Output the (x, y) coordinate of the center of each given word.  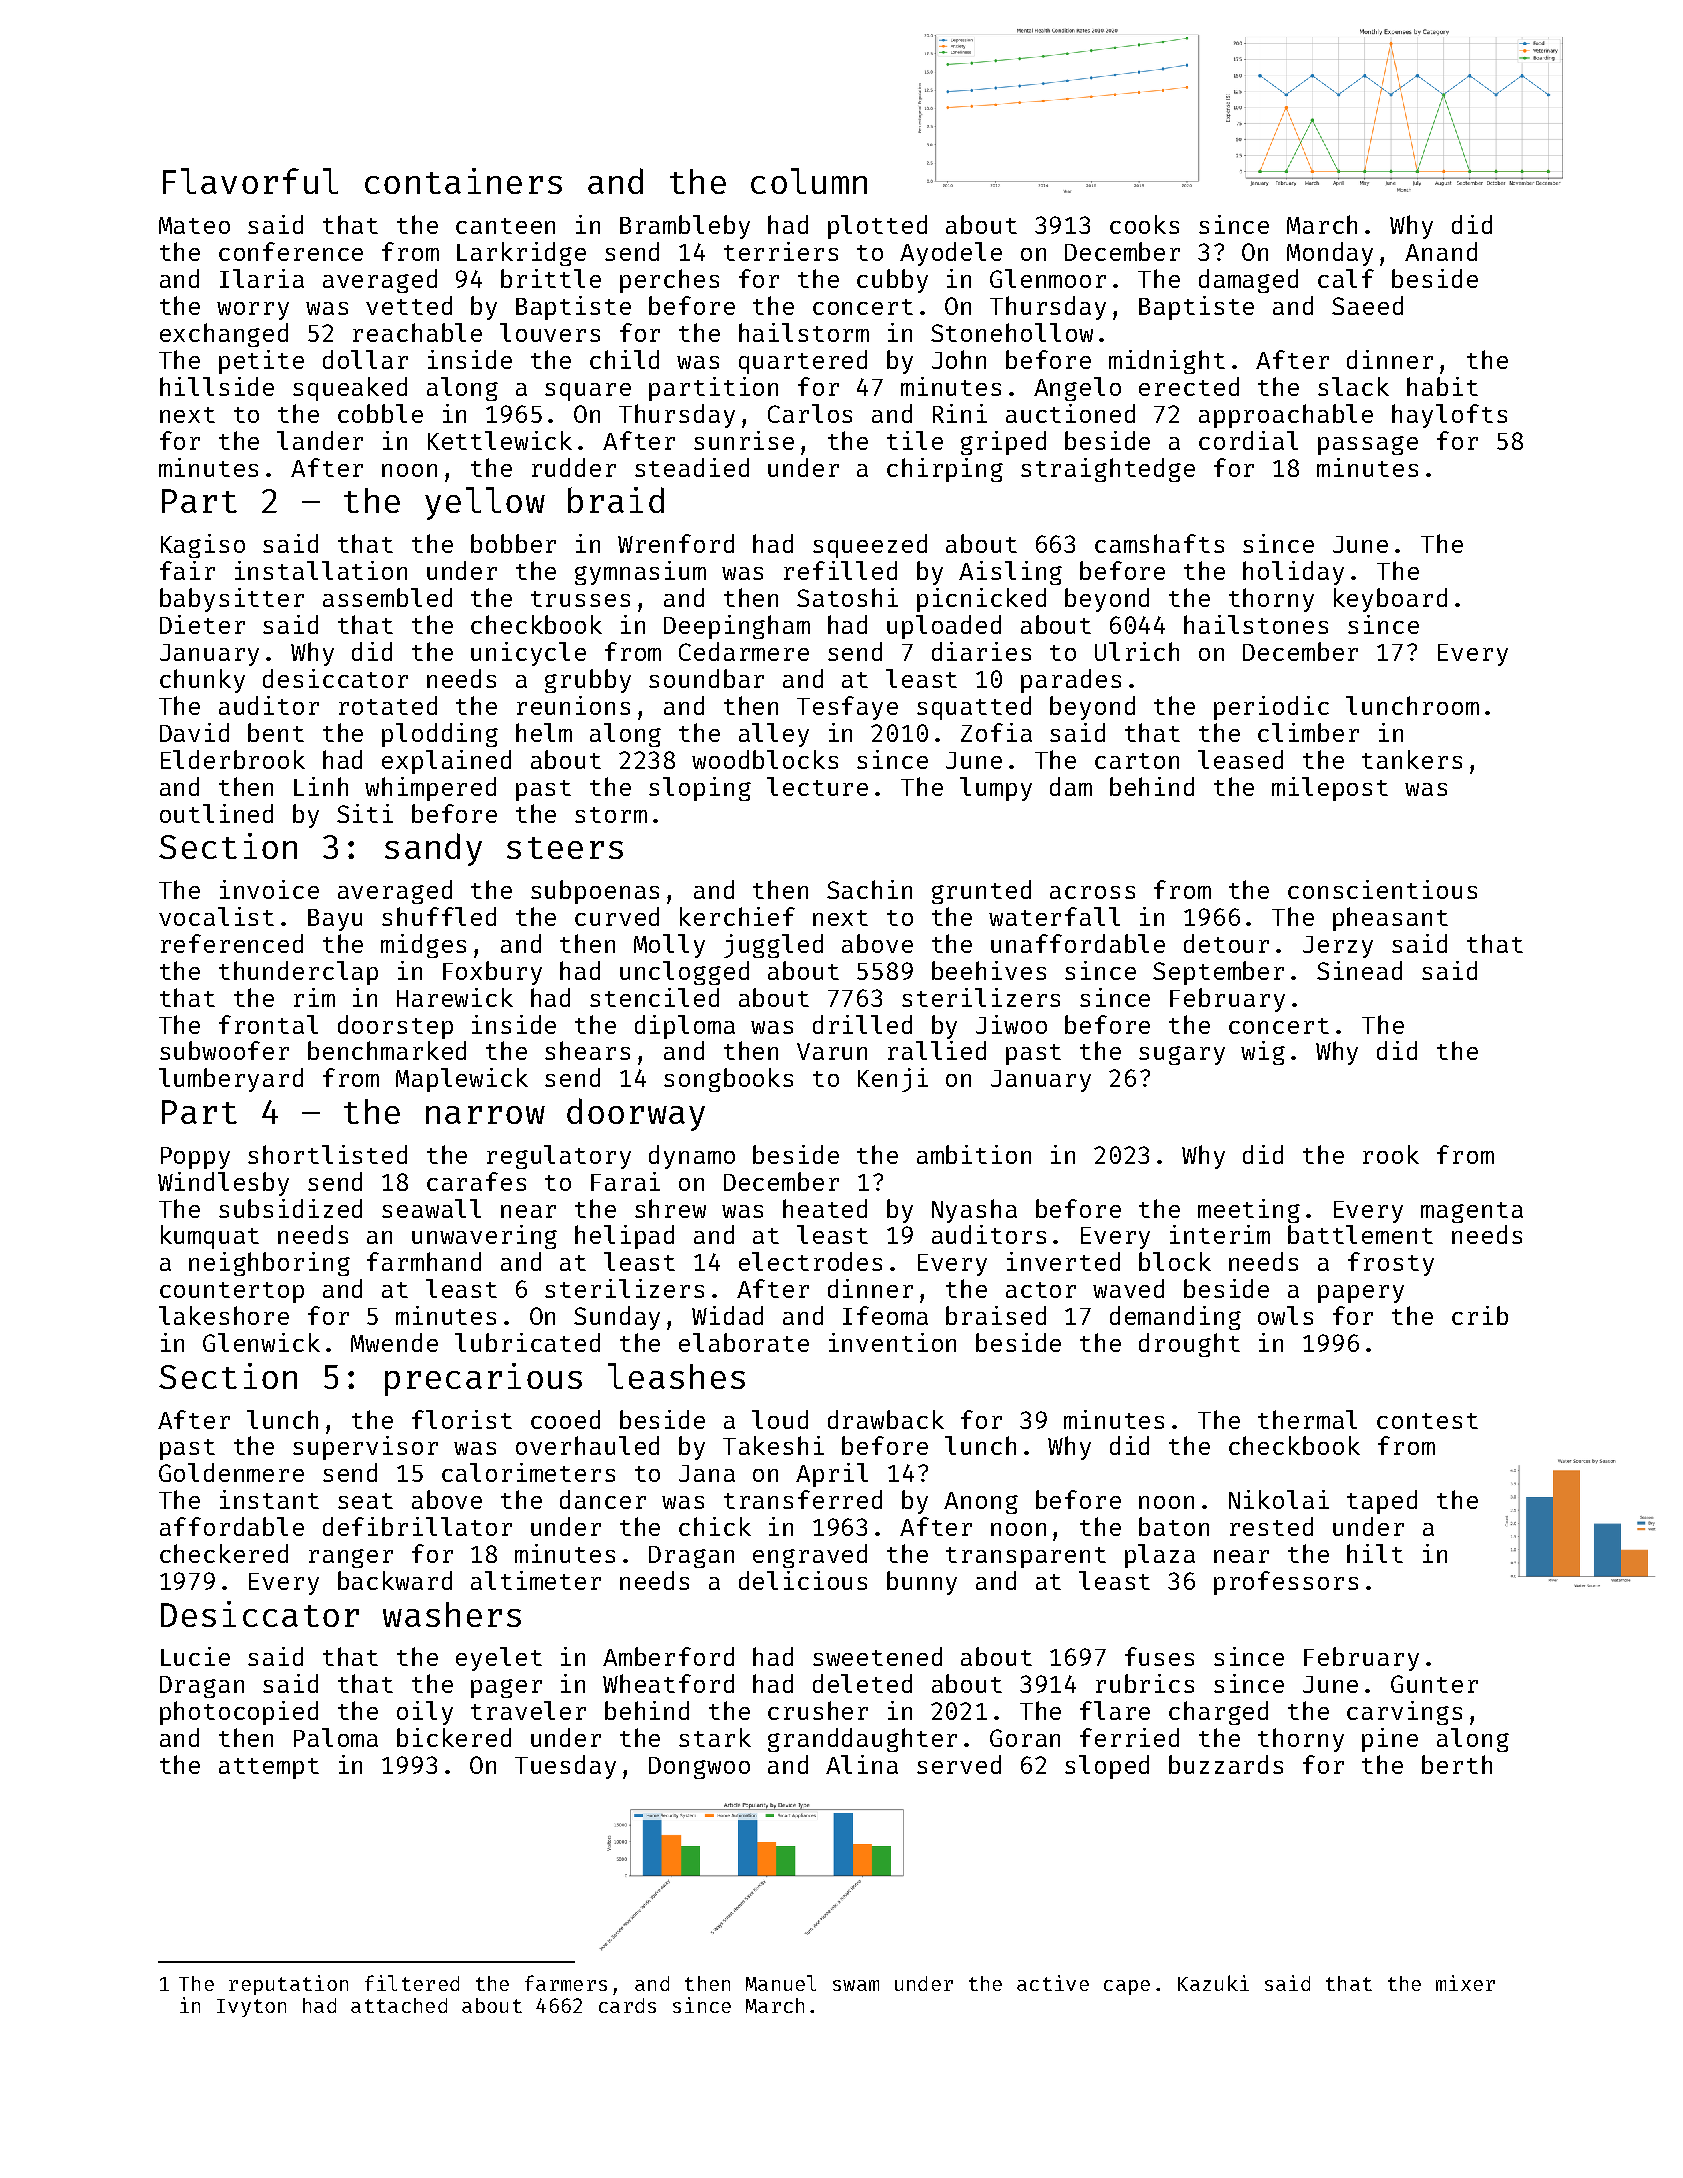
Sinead (1359, 970)
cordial (1248, 440)
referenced (232, 943)
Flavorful (250, 181)
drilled (862, 1024)
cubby (892, 281)
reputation (288, 1985)
